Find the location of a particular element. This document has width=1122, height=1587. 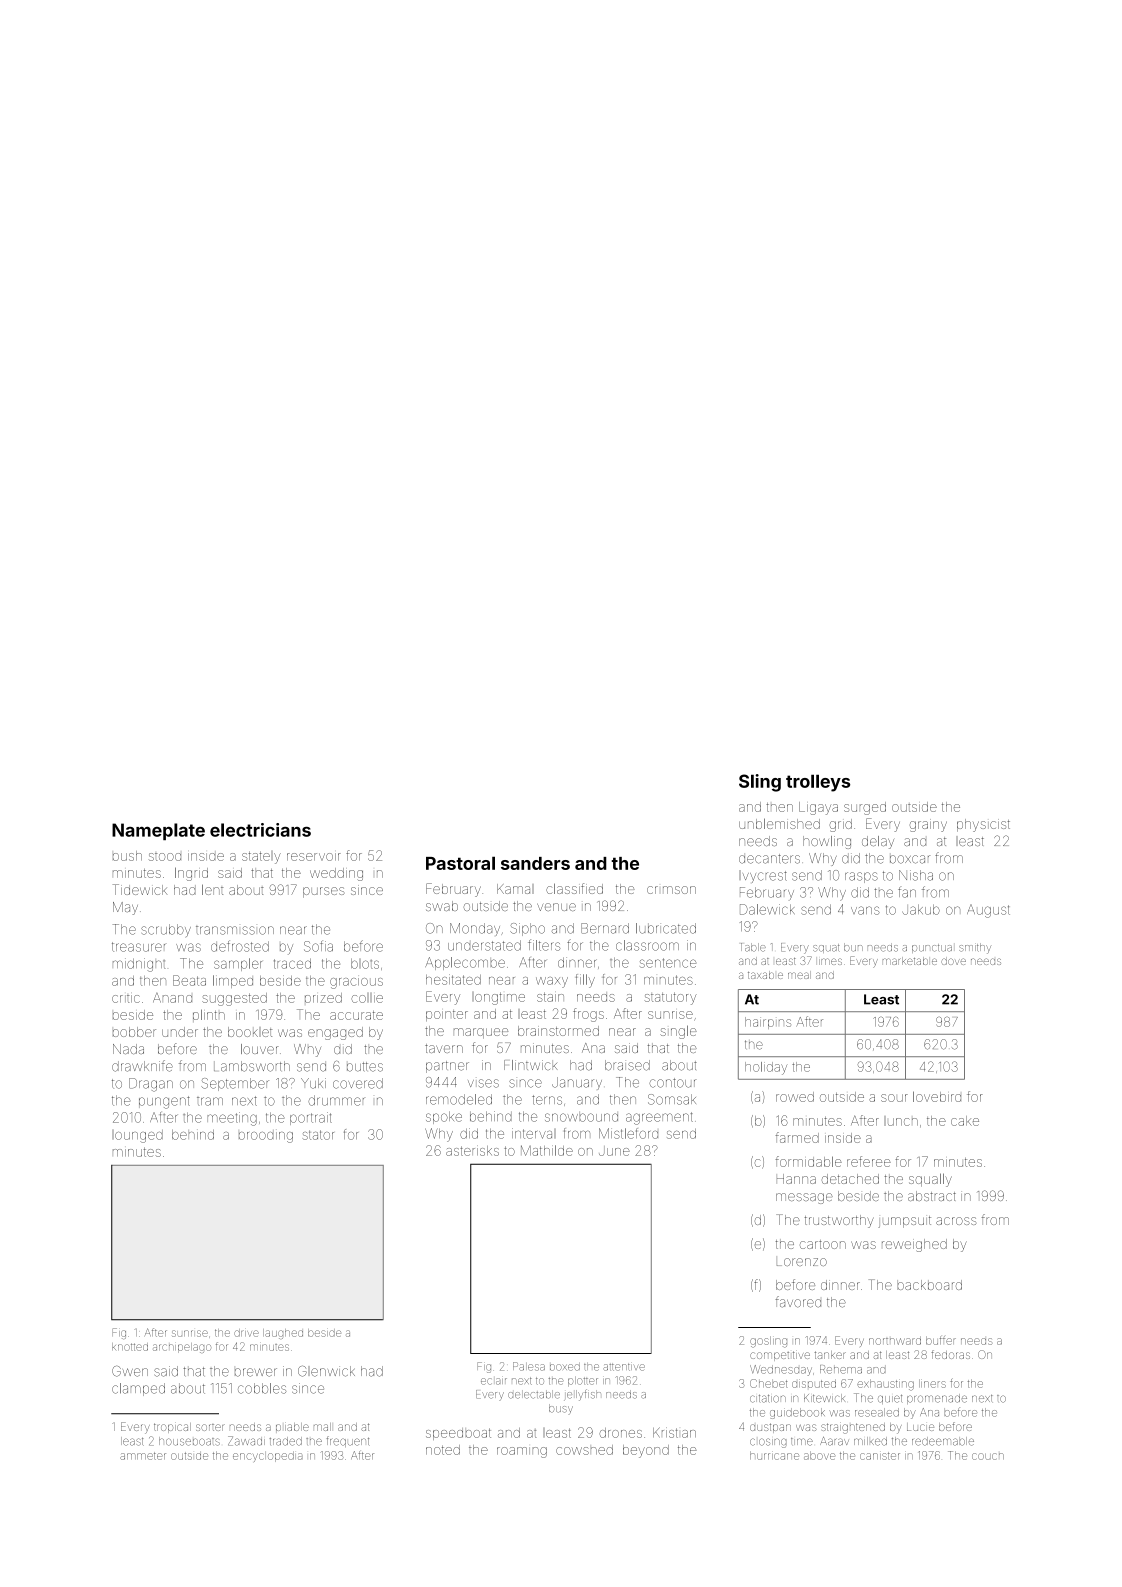

wedding is located at coordinates (336, 874).
